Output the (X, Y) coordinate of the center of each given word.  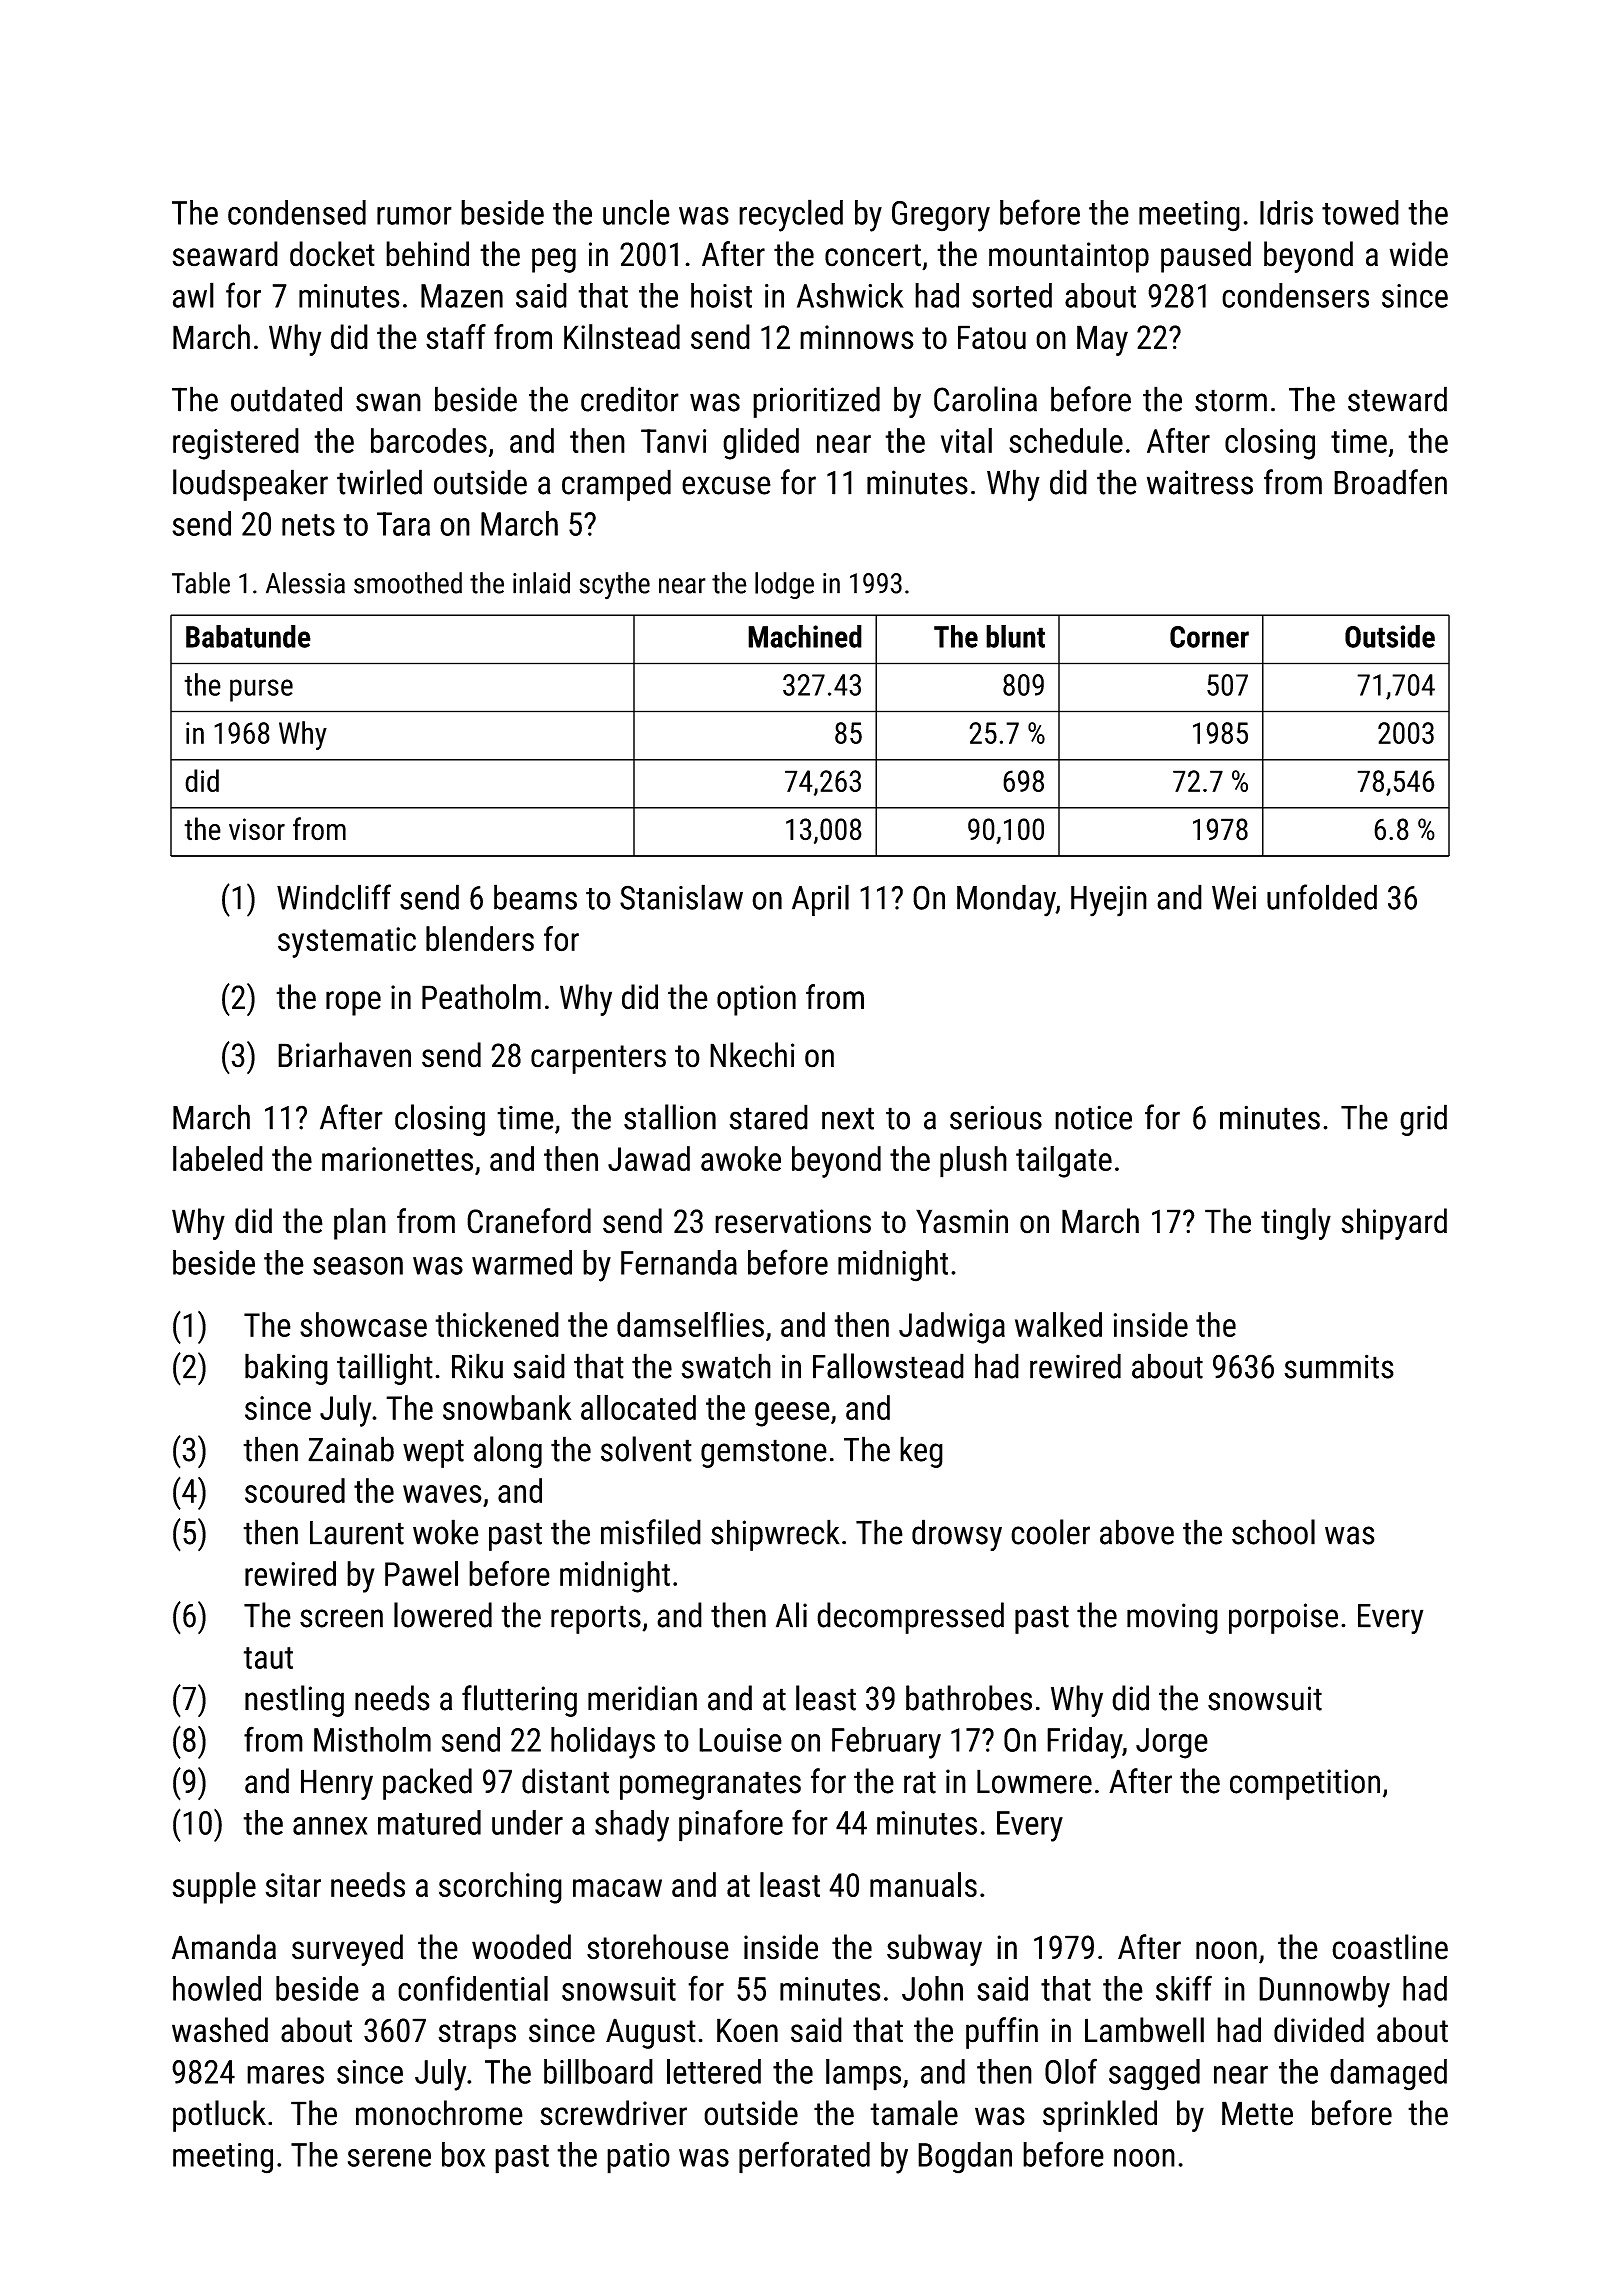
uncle (636, 212)
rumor (414, 216)
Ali (791, 1615)
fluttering (519, 1701)
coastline (1390, 1947)
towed (1360, 212)
